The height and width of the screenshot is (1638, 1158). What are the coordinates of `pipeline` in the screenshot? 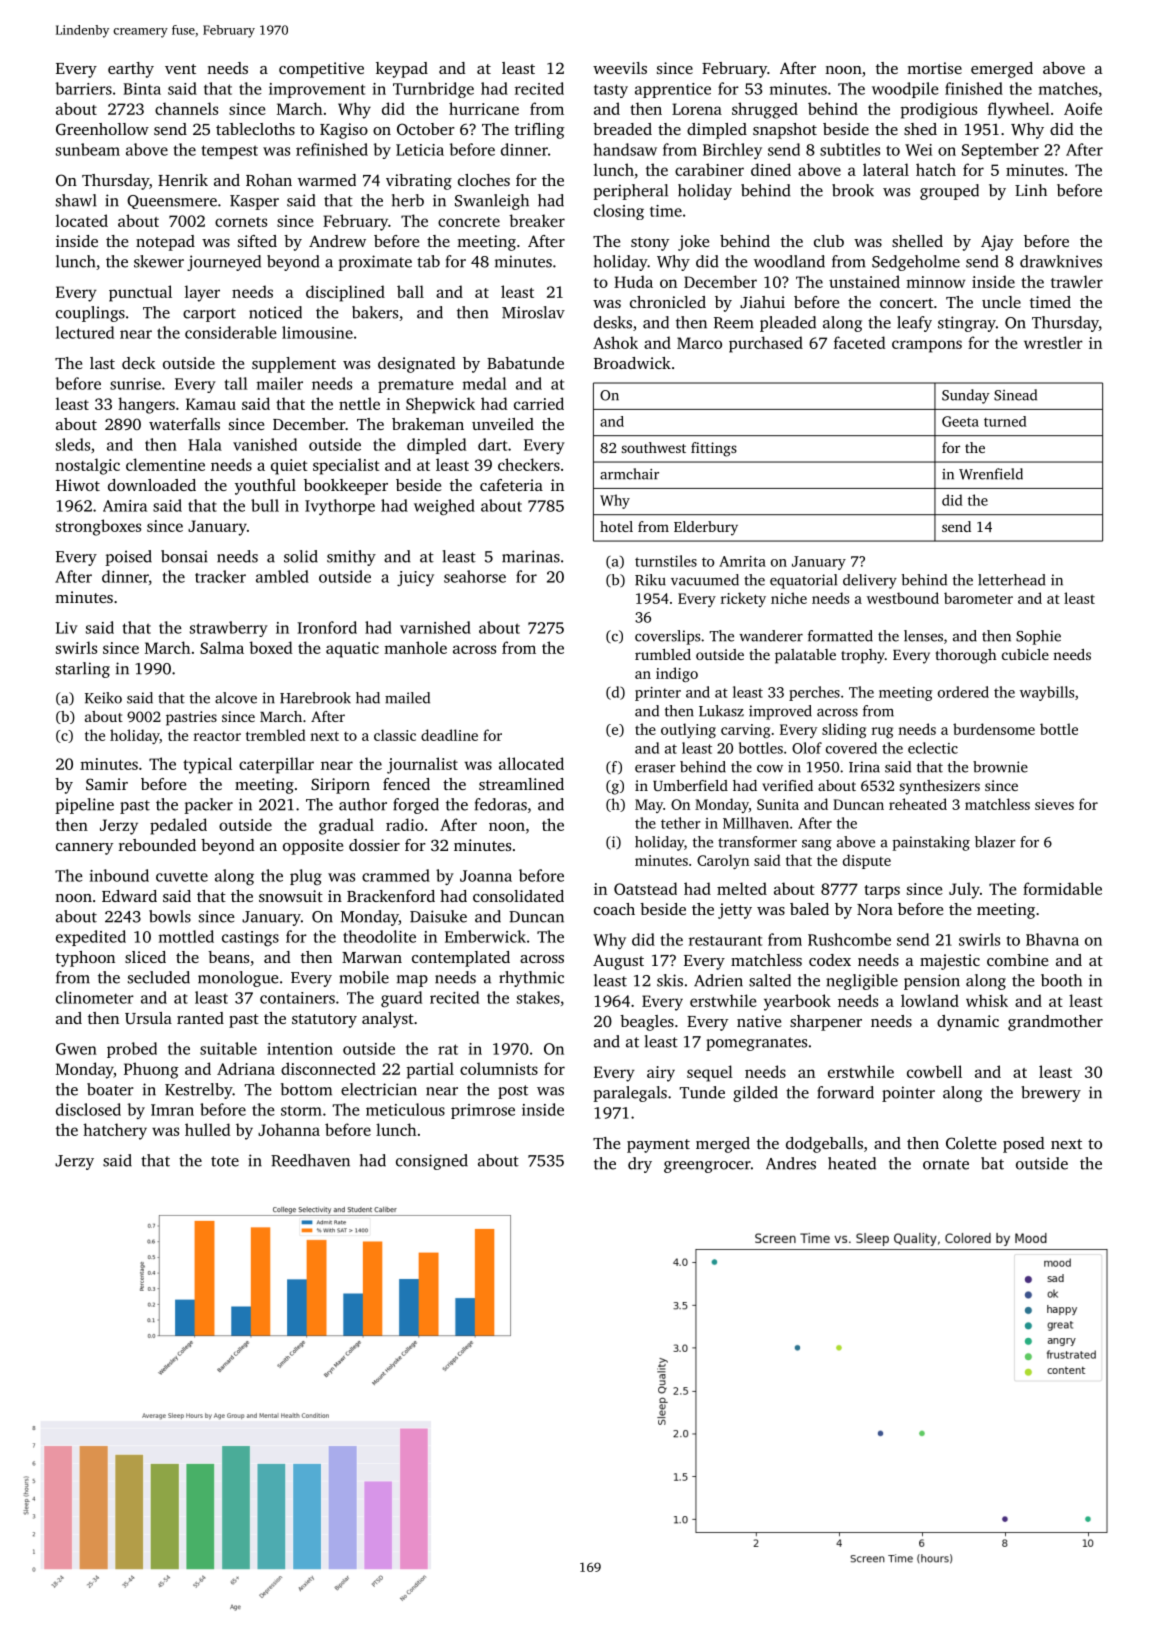 It's located at (84, 806).
